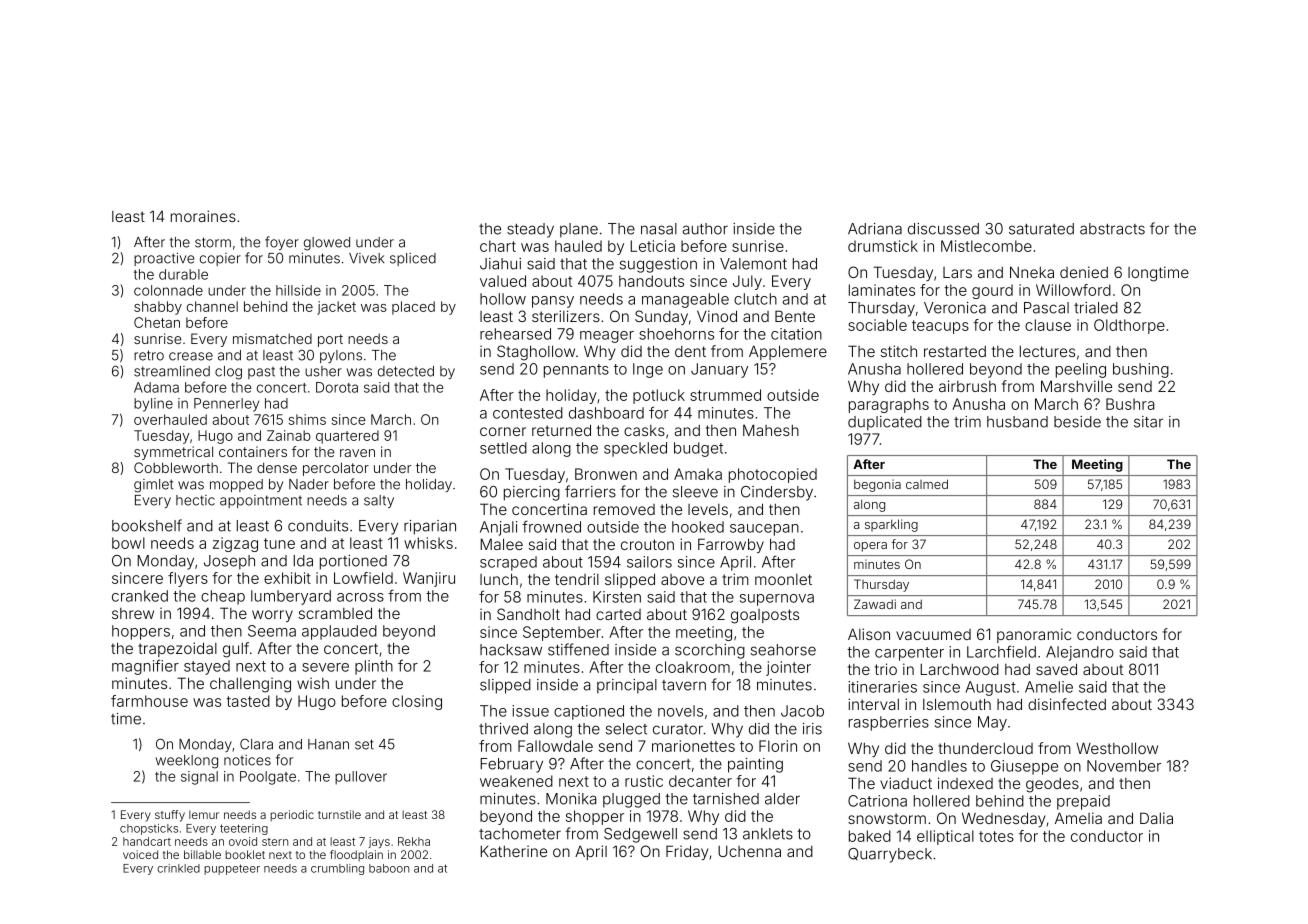 The image size is (1308, 924). Describe the element at coordinates (1080, 653) in the image. I see `Alejandro` at that location.
